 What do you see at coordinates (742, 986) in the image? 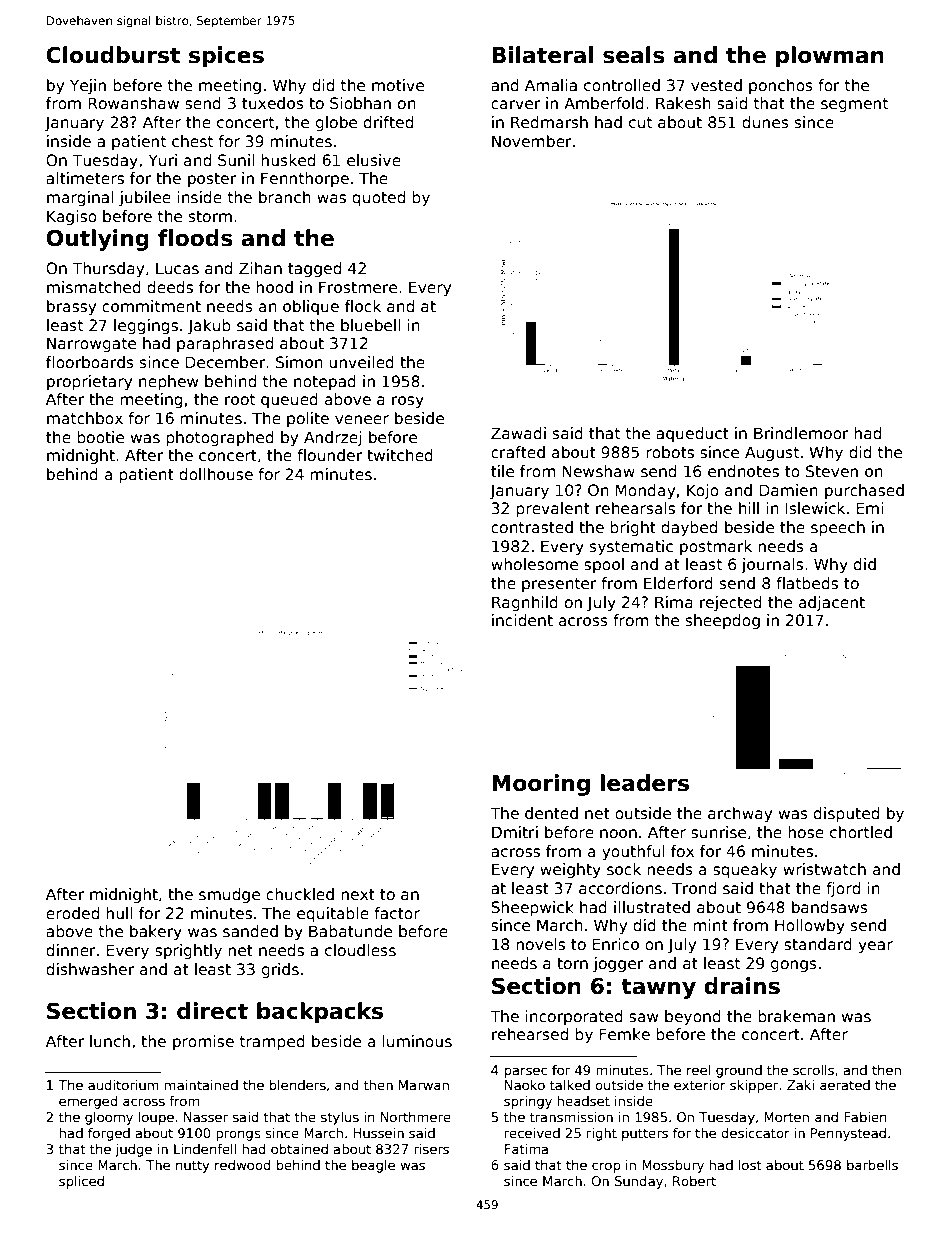
I see `drains` at bounding box center [742, 986].
